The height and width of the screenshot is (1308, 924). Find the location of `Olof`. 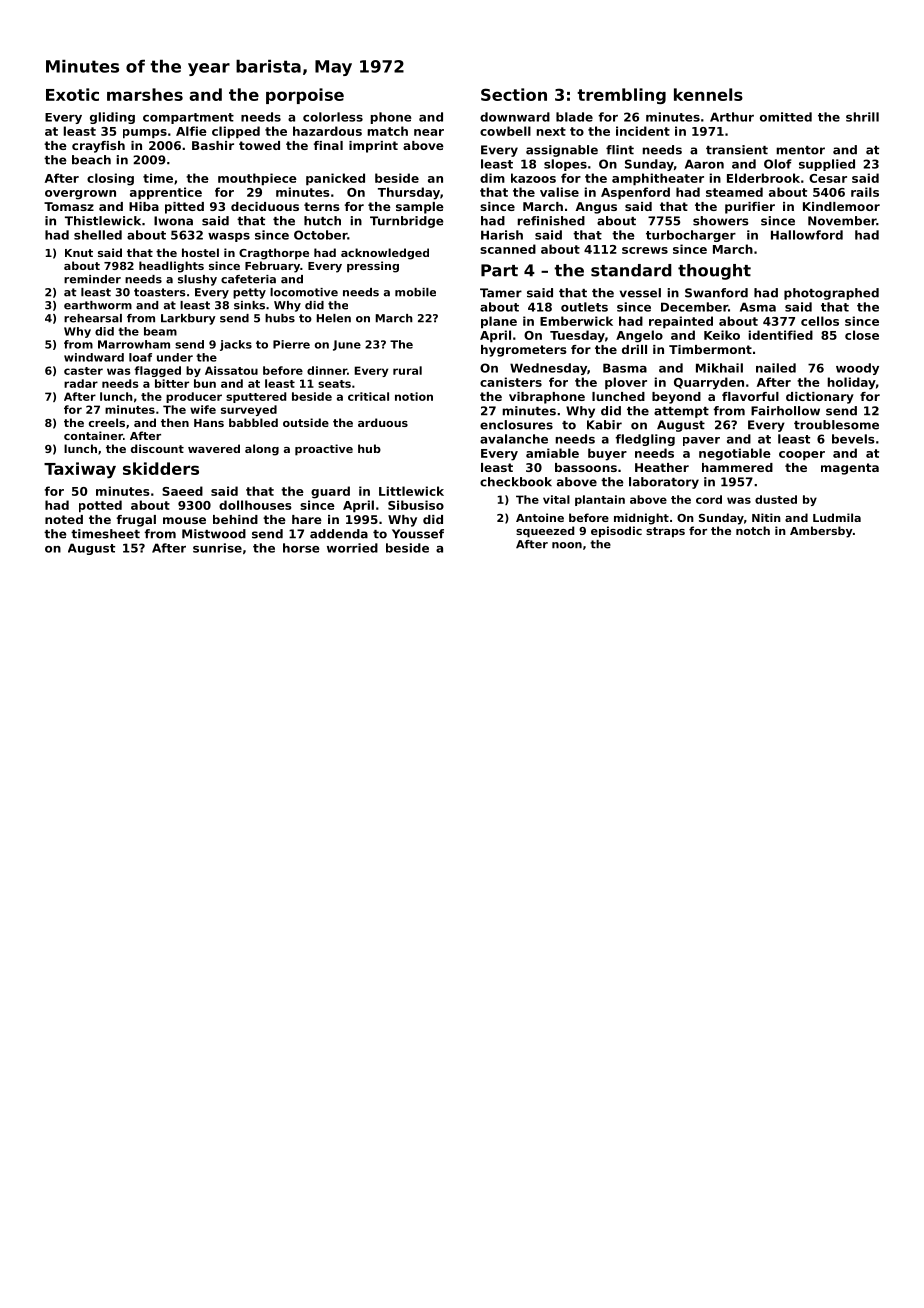

Olof is located at coordinates (778, 164).
